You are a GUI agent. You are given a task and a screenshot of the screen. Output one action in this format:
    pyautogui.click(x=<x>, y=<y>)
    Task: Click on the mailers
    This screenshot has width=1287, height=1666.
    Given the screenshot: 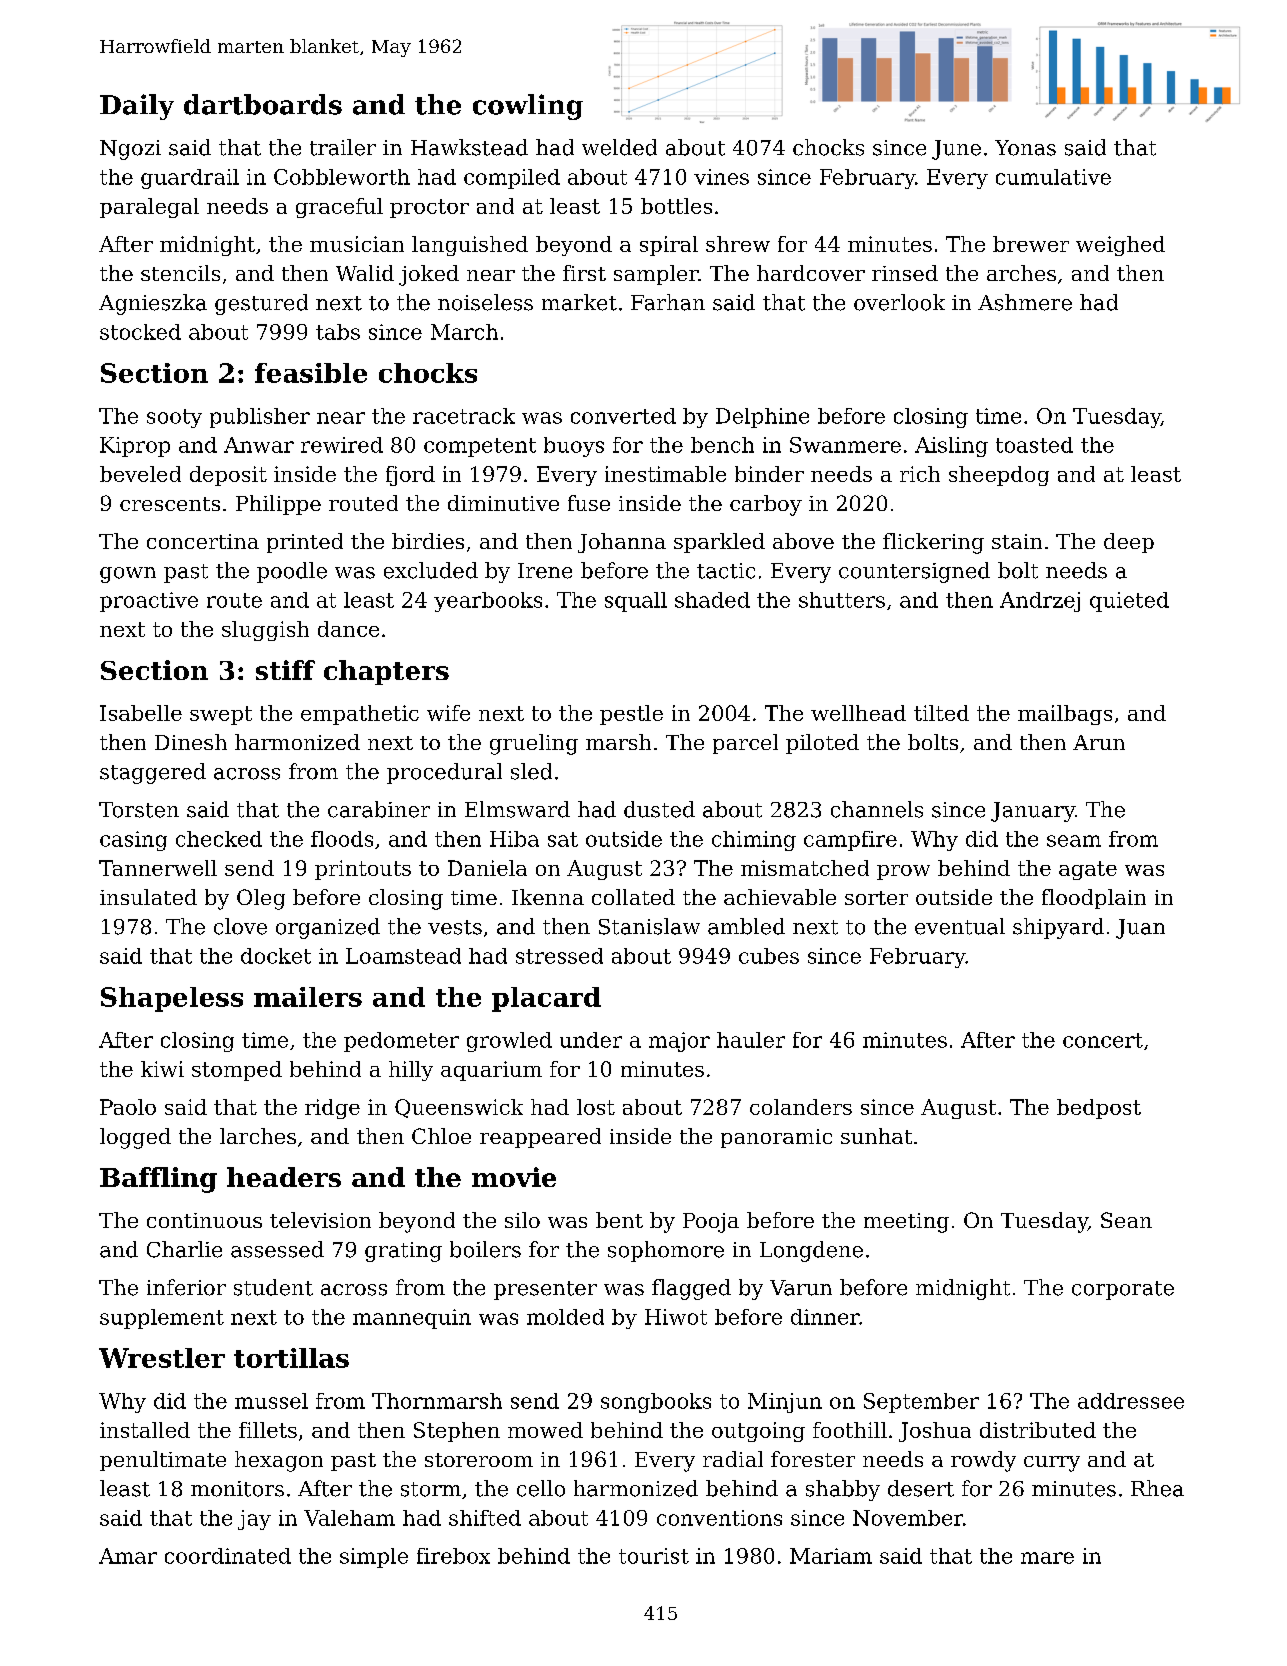 What is the action you would take?
    pyautogui.click(x=308, y=997)
